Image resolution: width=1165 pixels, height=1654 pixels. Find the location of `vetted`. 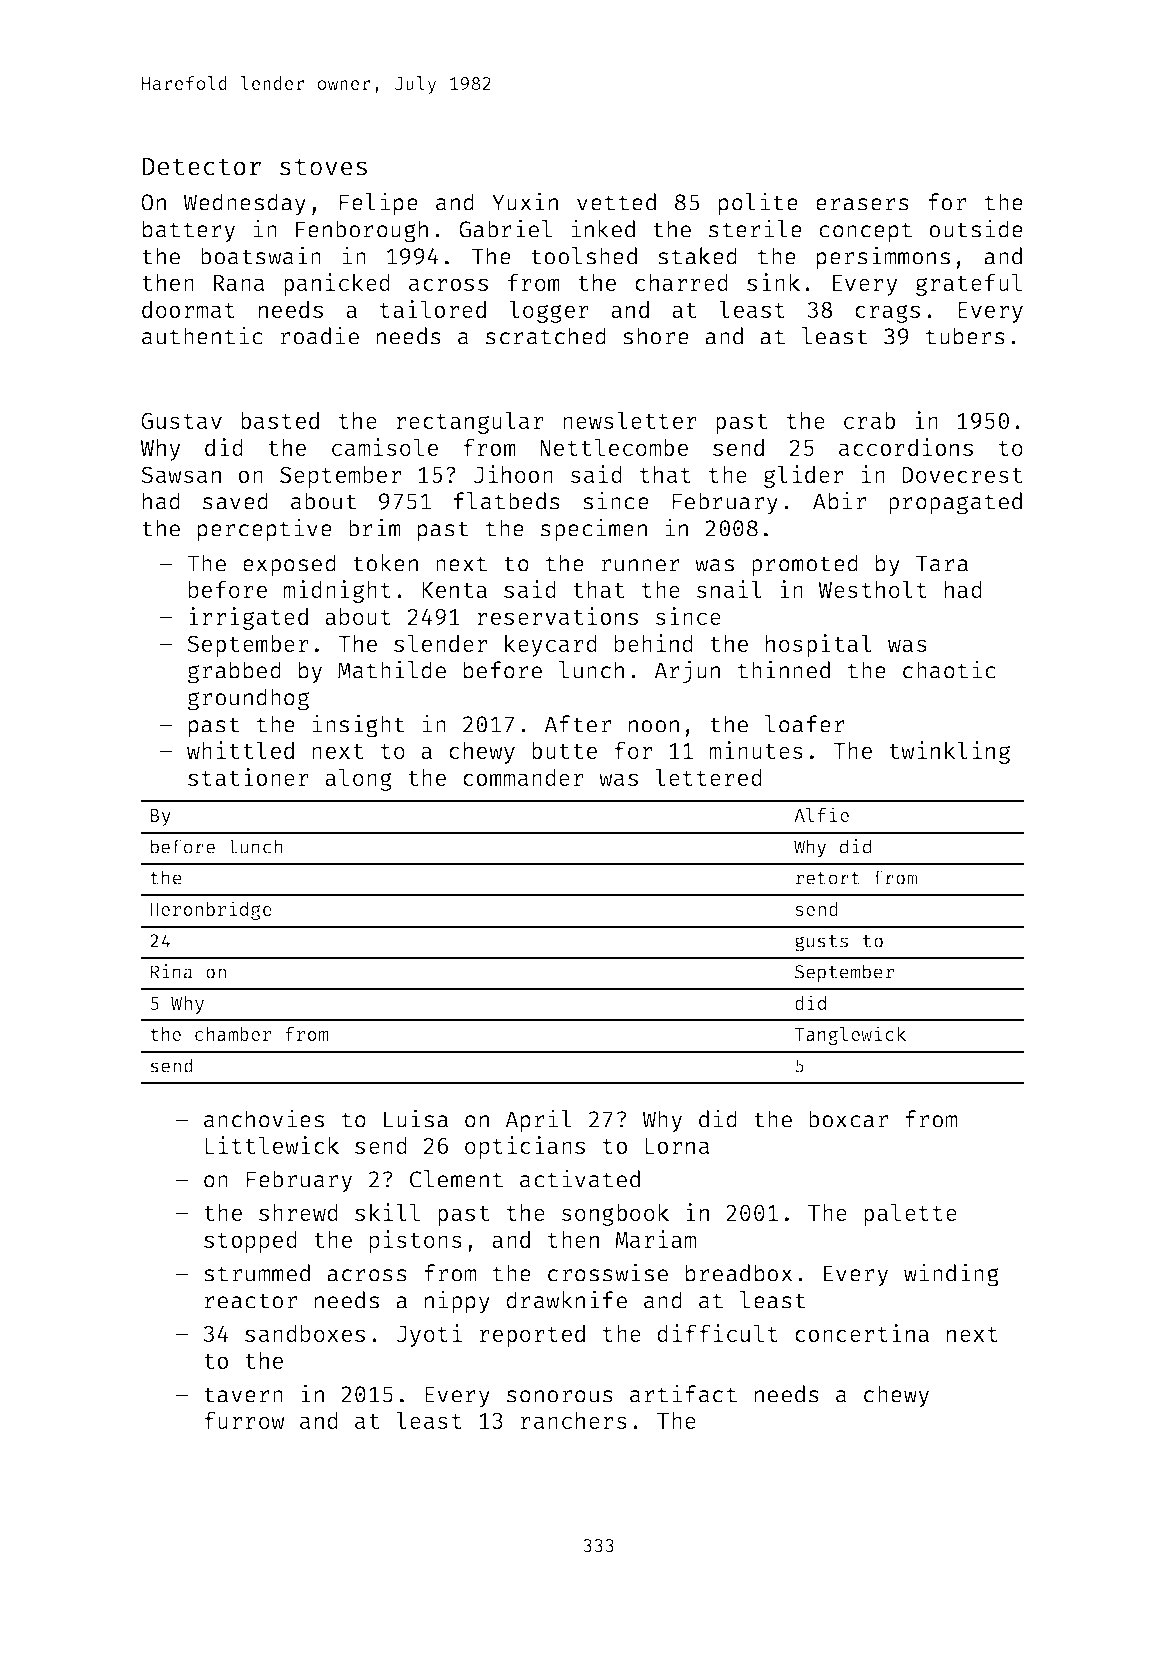

vetted is located at coordinates (616, 202).
